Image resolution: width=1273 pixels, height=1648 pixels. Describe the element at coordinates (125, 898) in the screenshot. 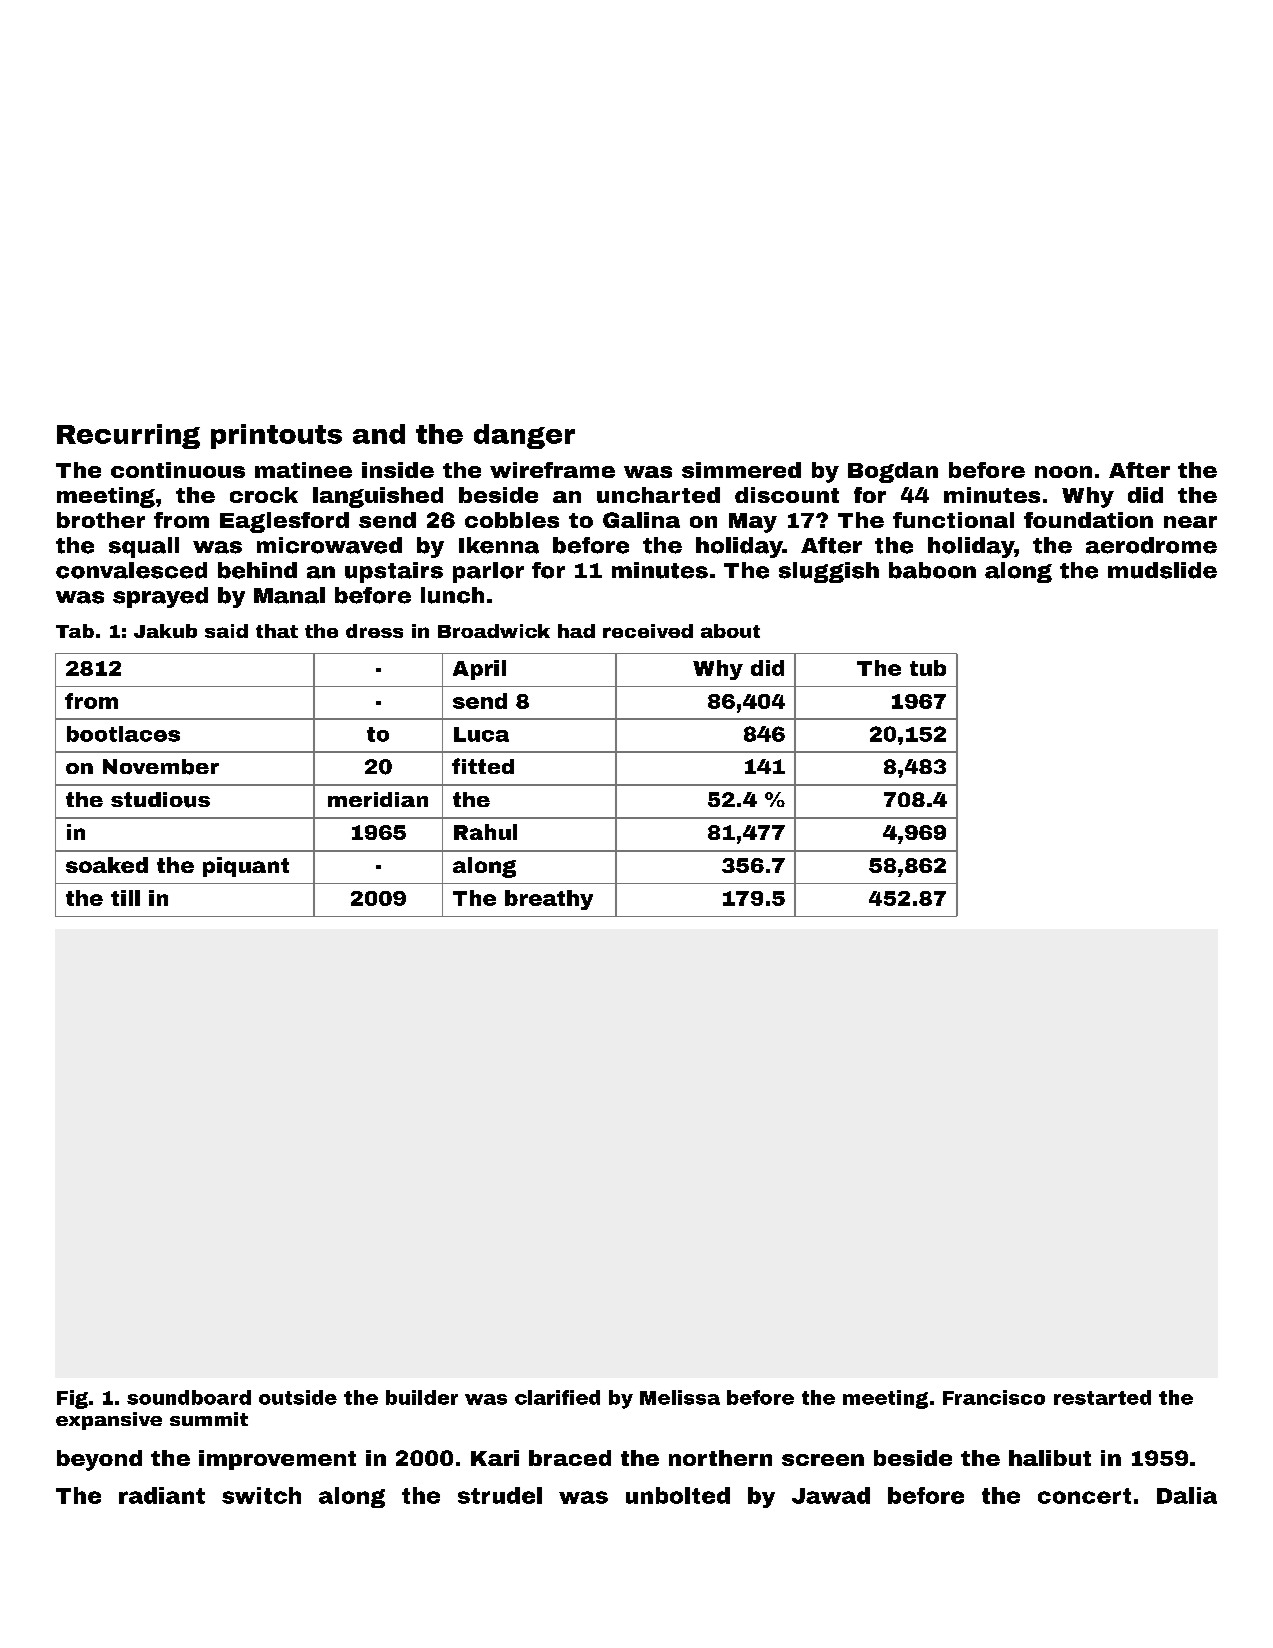

I see `till` at that location.
